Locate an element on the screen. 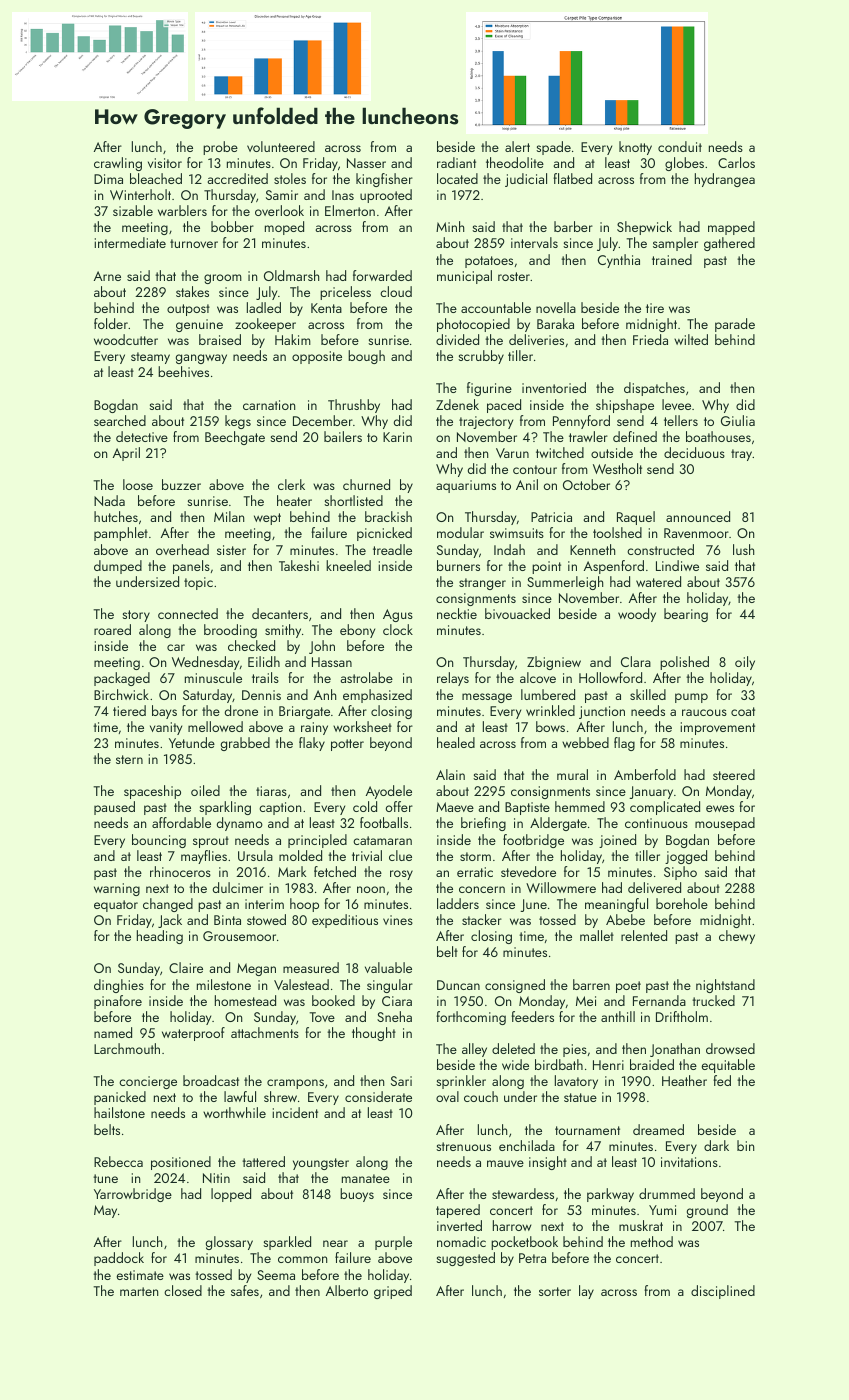 This screenshot has width=849, height=1400. potter is located at coordinates (347, 745).
